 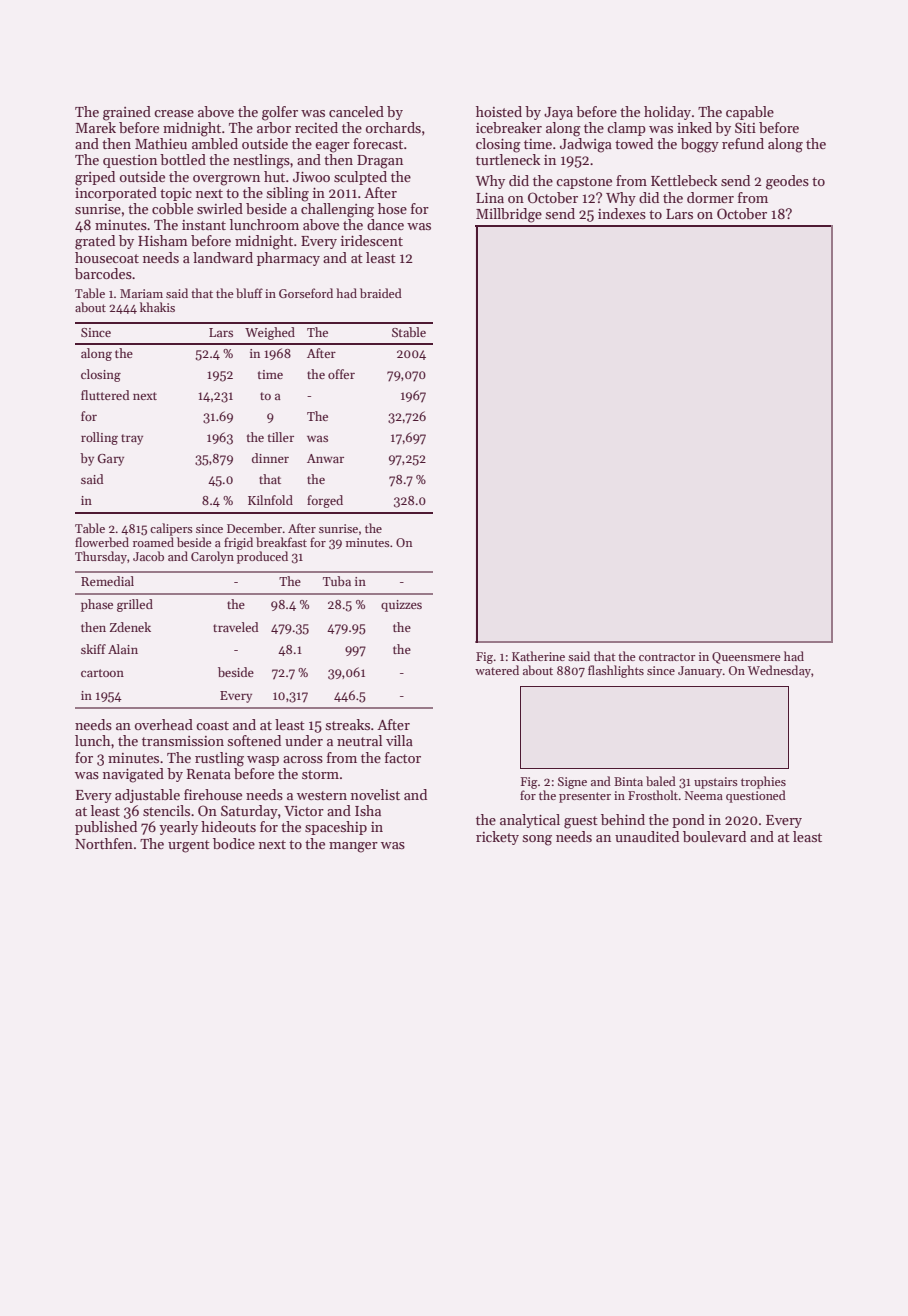 I want to click on manger, so click(x=353, y=847).
